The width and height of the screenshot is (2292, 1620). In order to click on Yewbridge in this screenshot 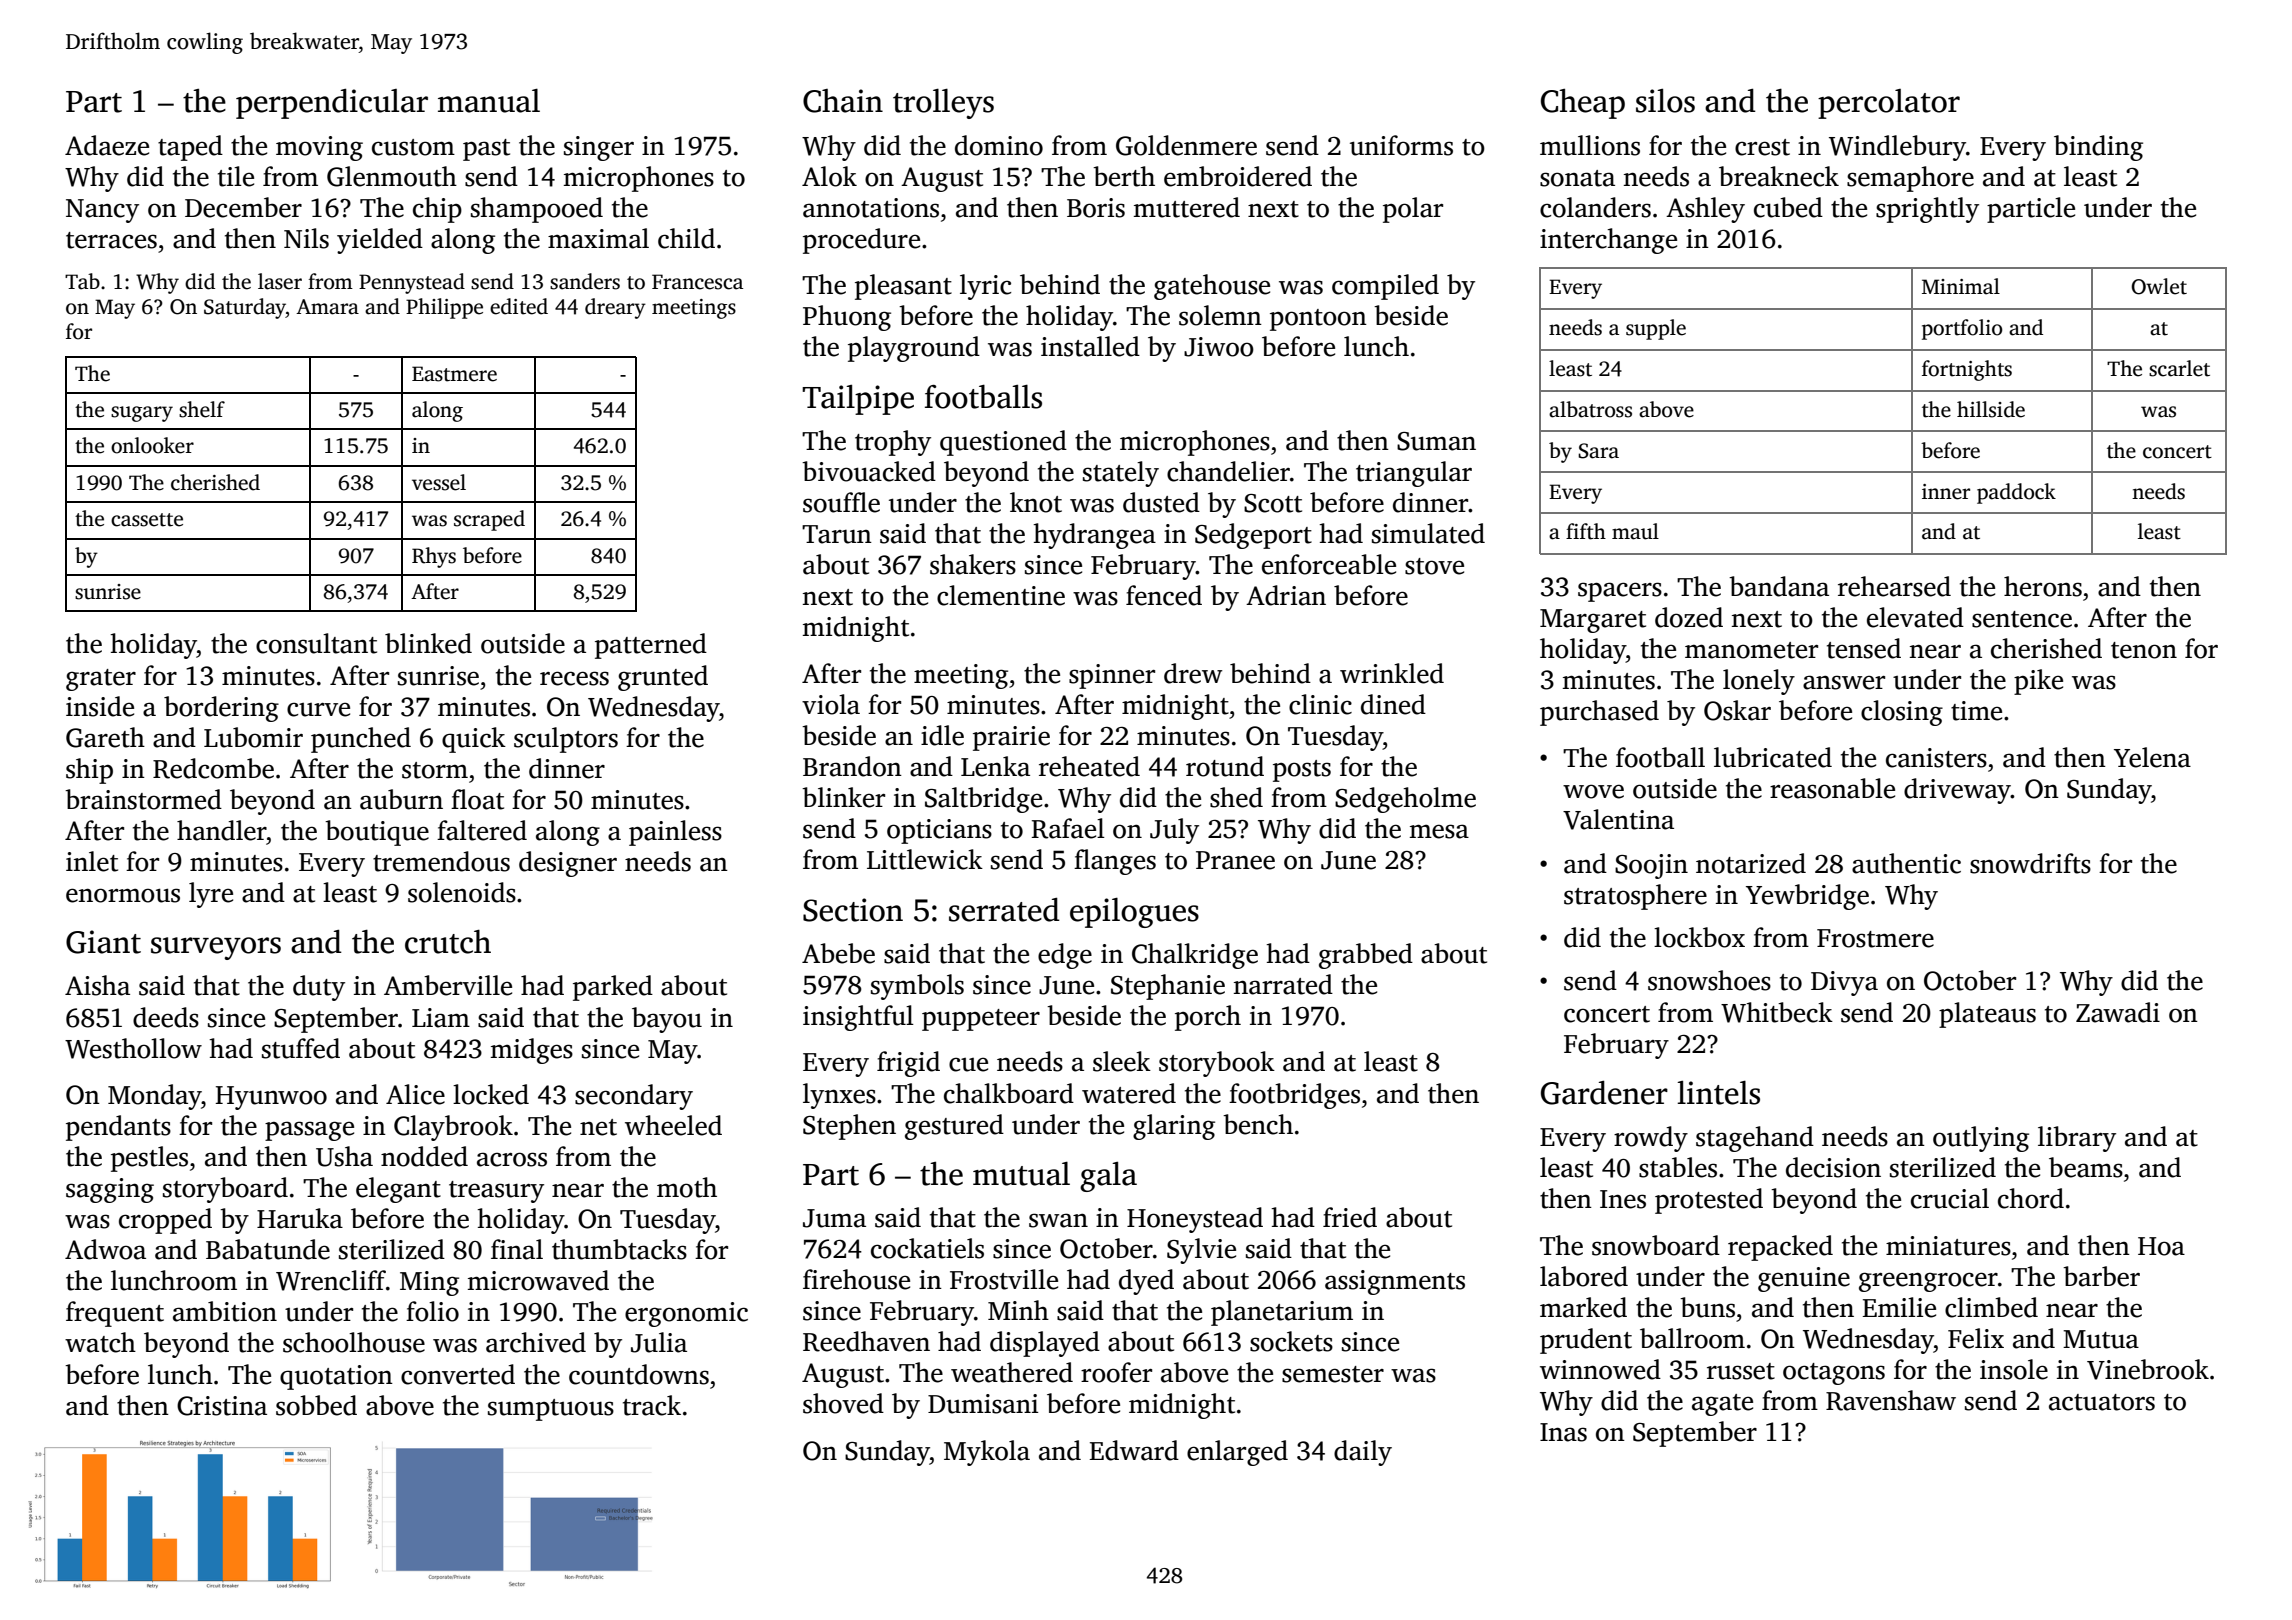, I will do `click(1807, 897)`.
